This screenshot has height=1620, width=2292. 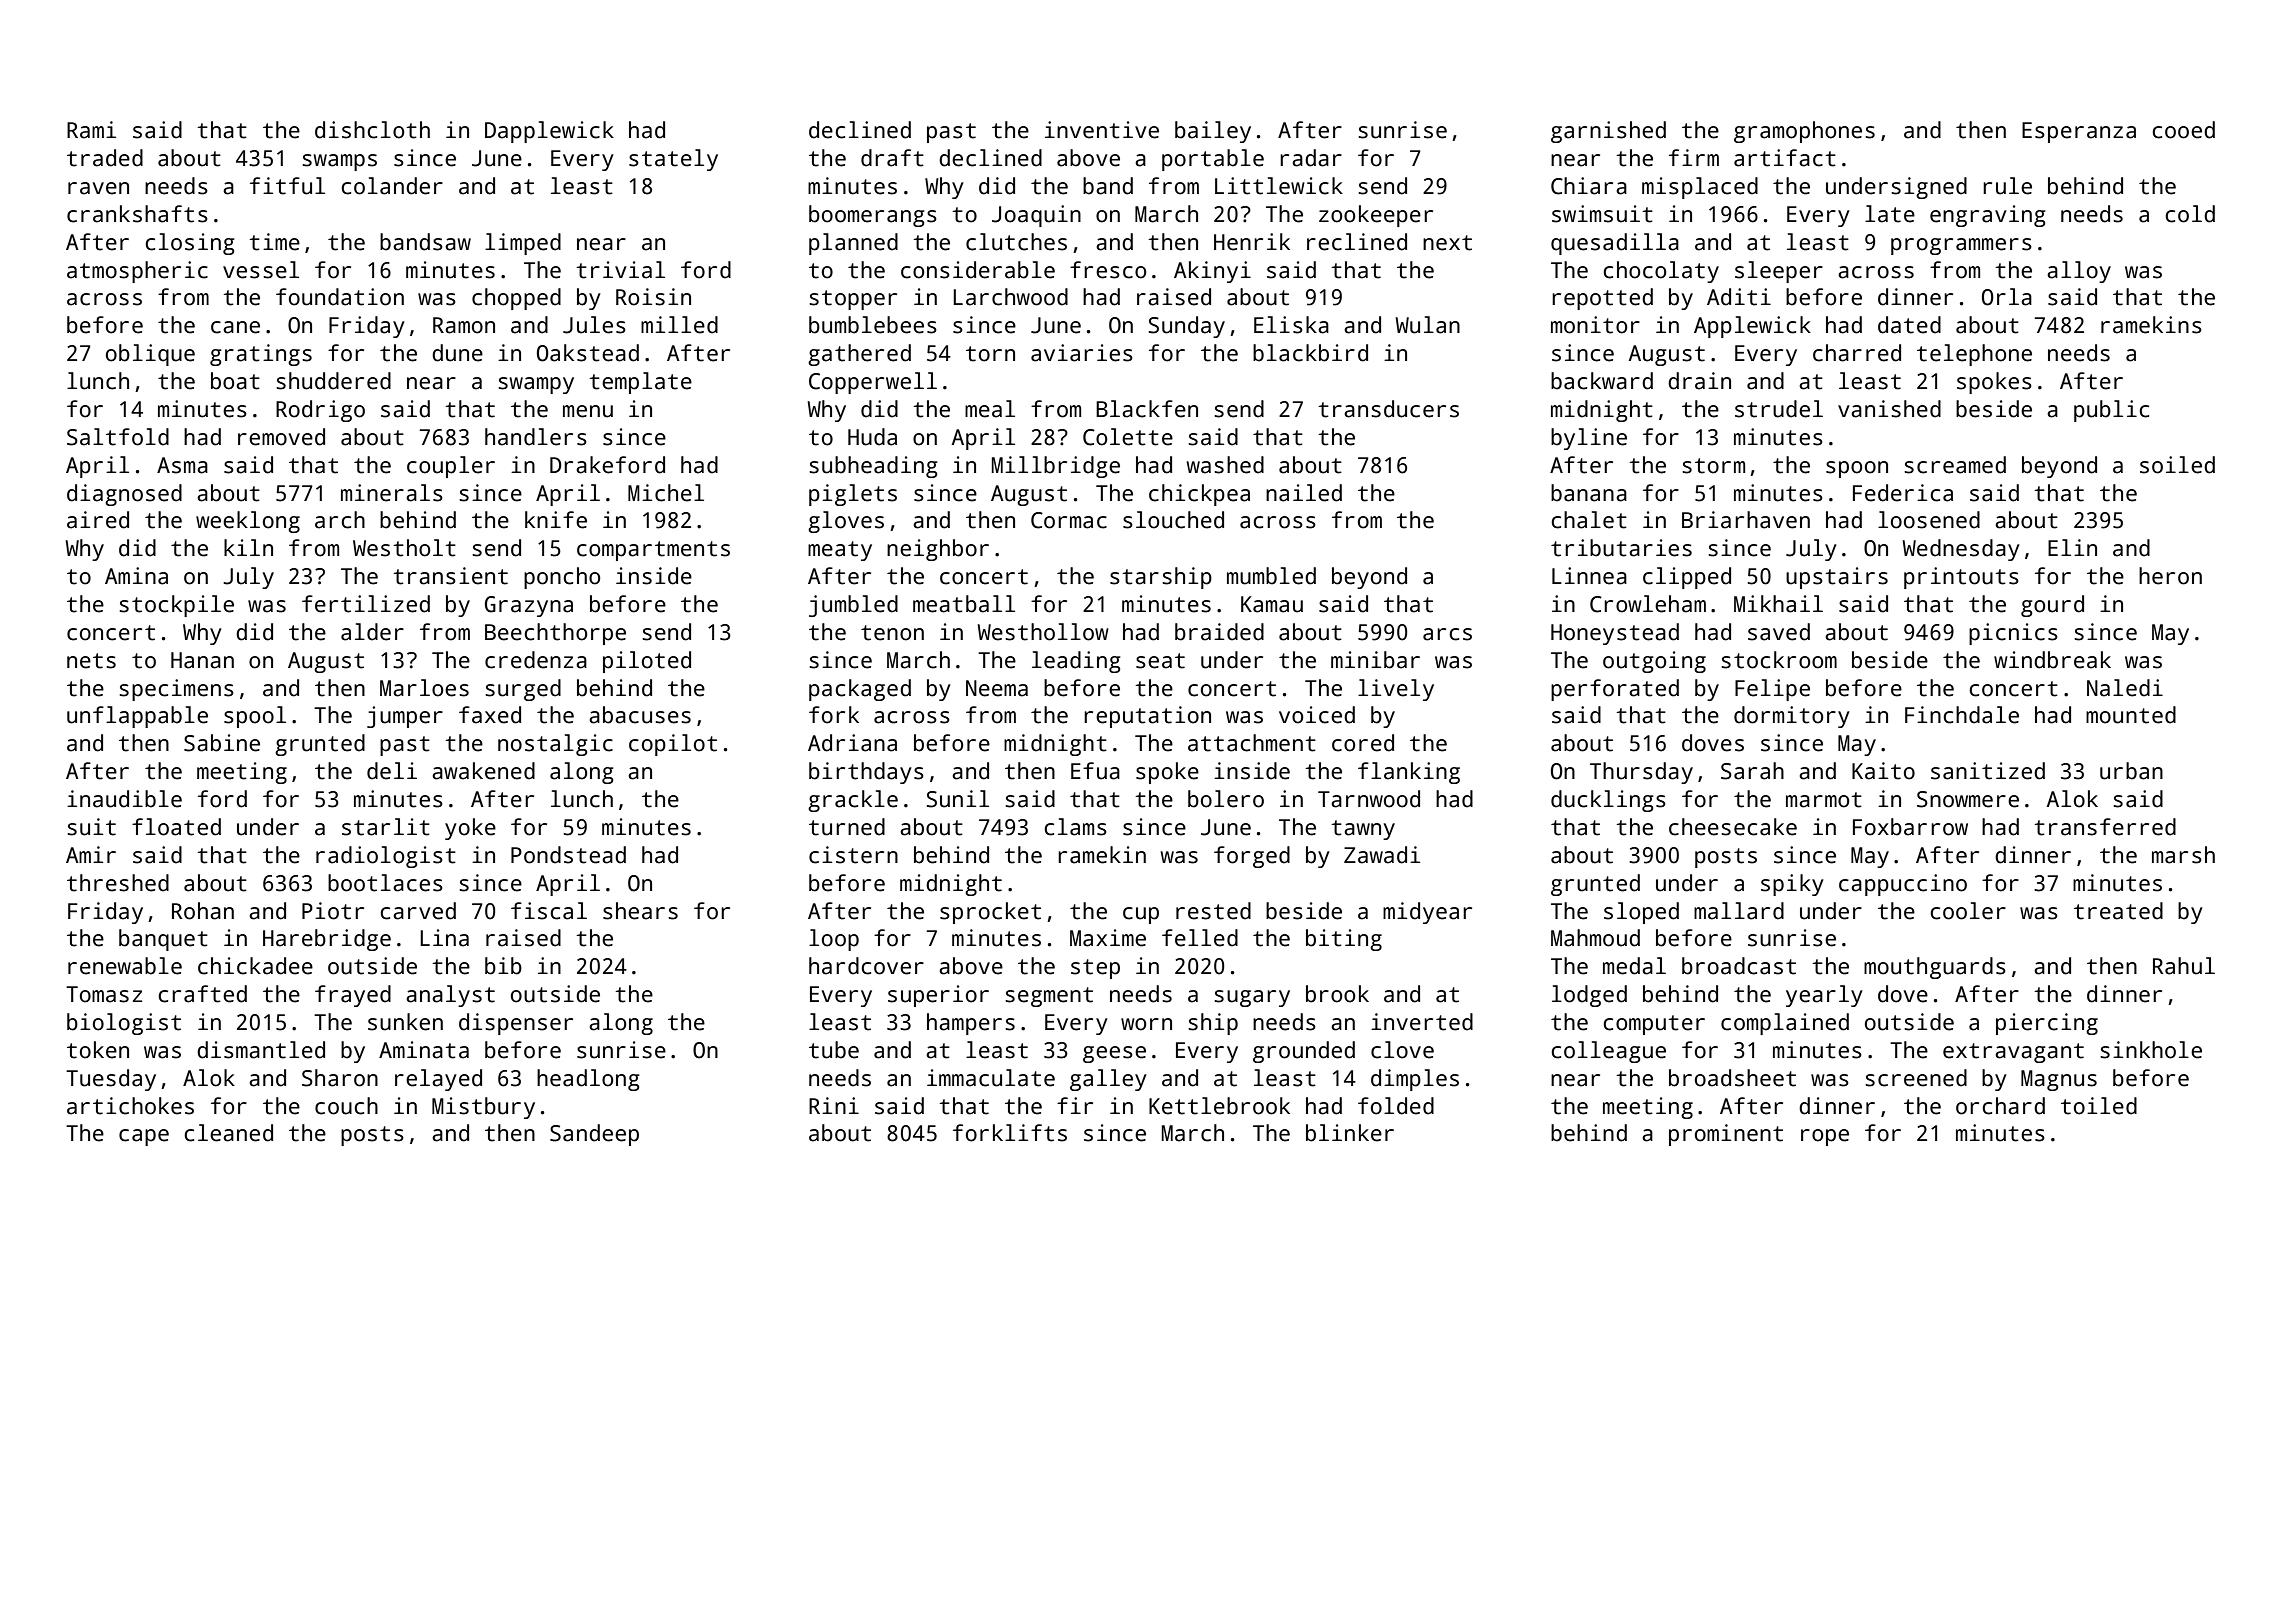 I want to click on garnished, so click(x=1608, y=132).
